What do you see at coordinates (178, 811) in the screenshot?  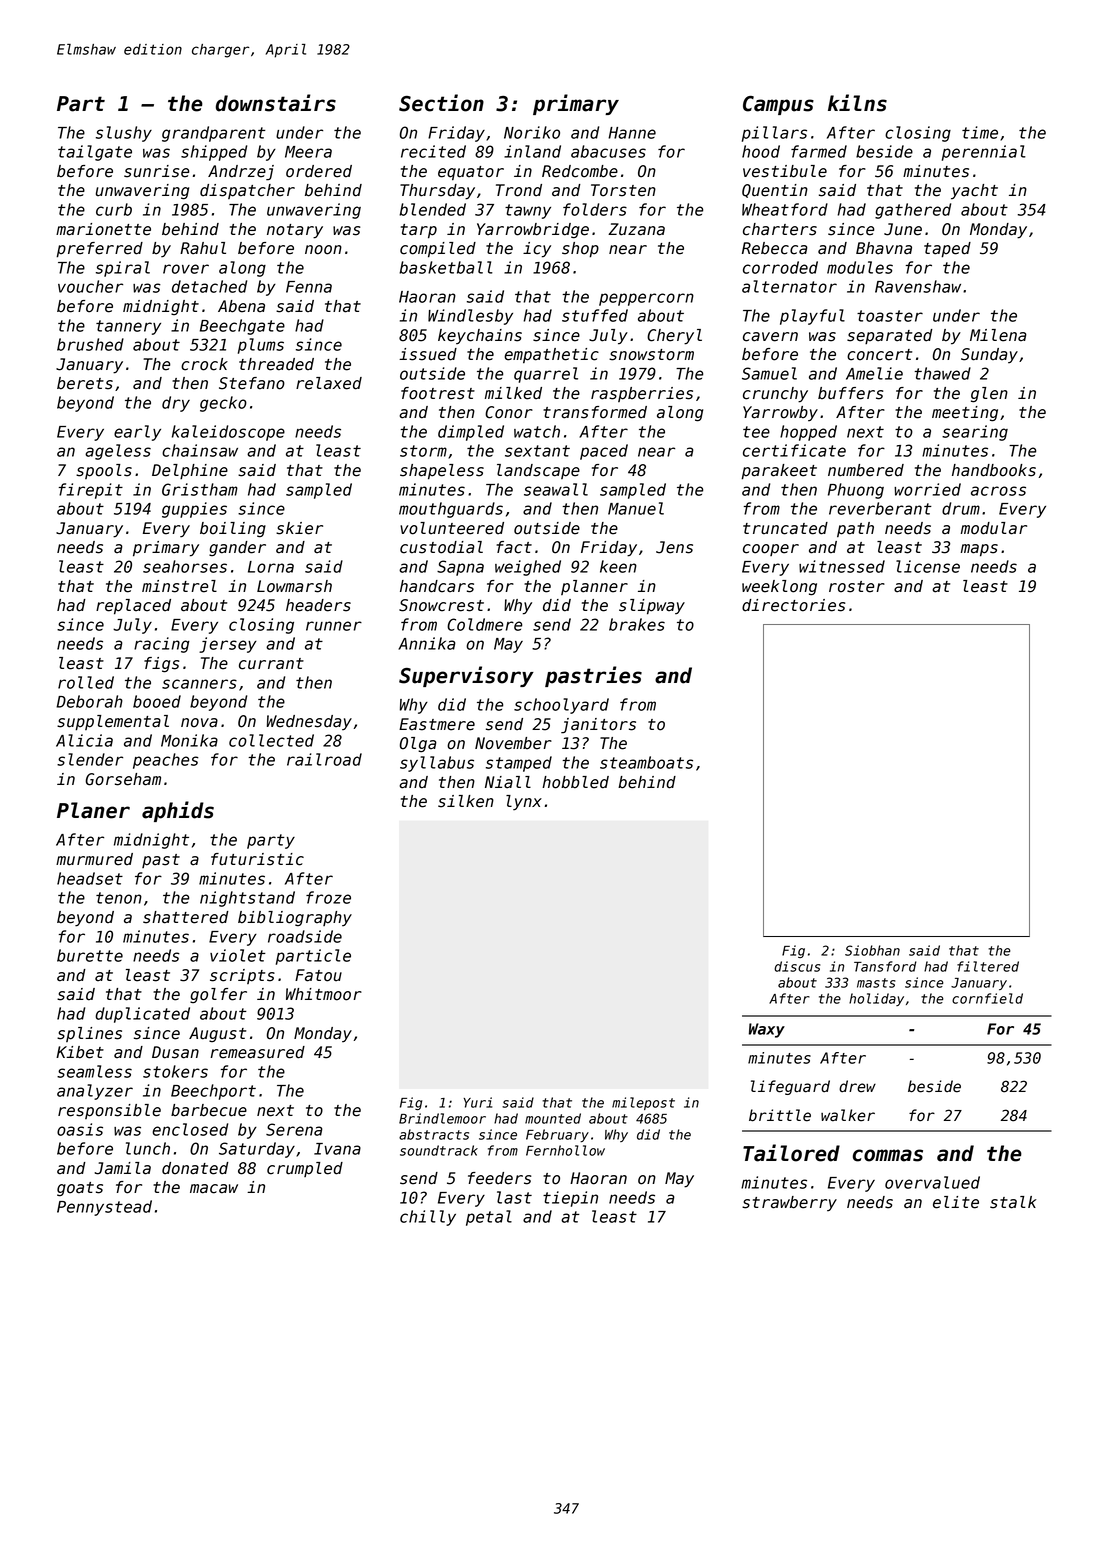 I see `aphids` at bounding box center [178, 811].
